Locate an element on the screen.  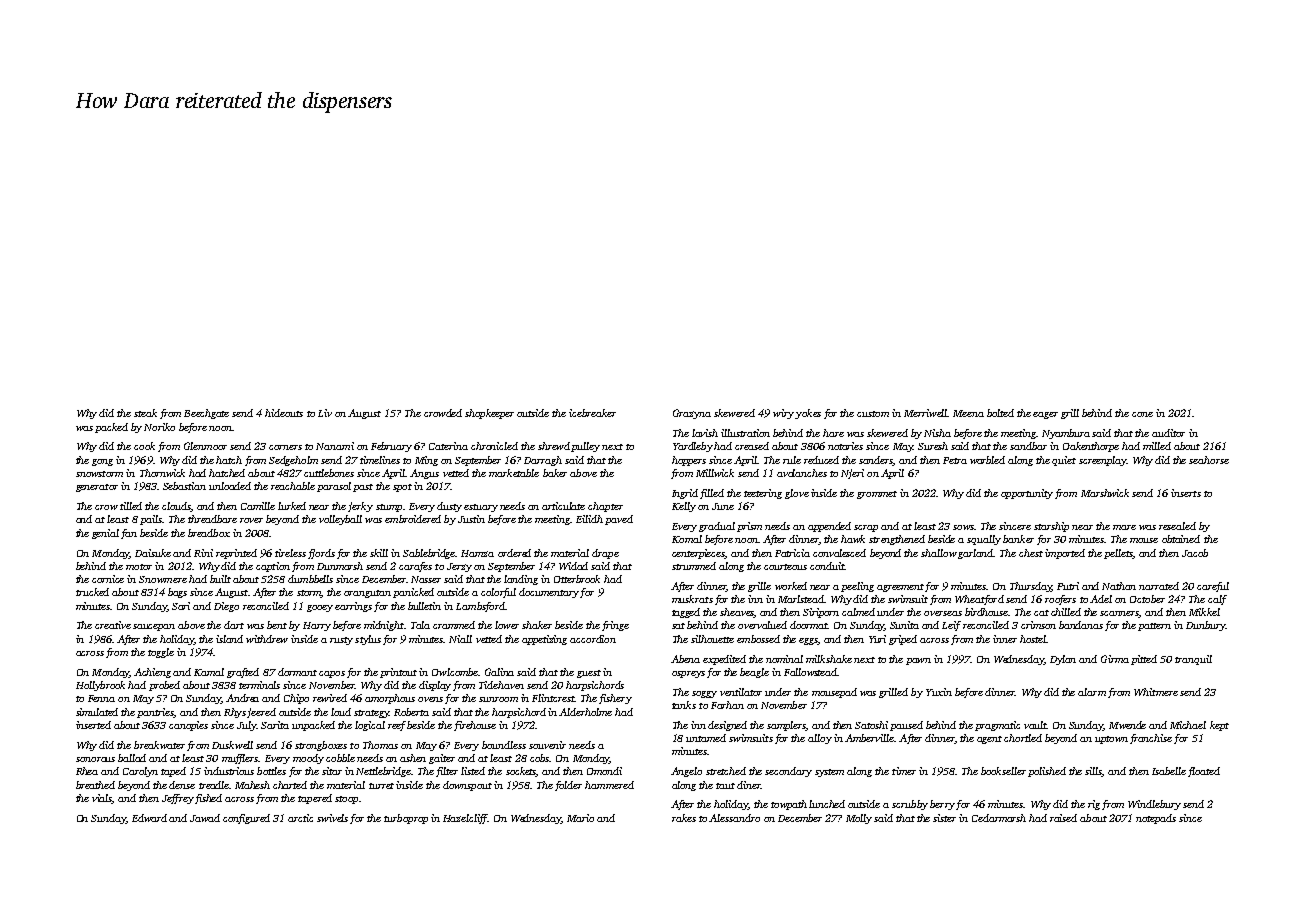
Merriwell is located at coordinates (926, 413).
